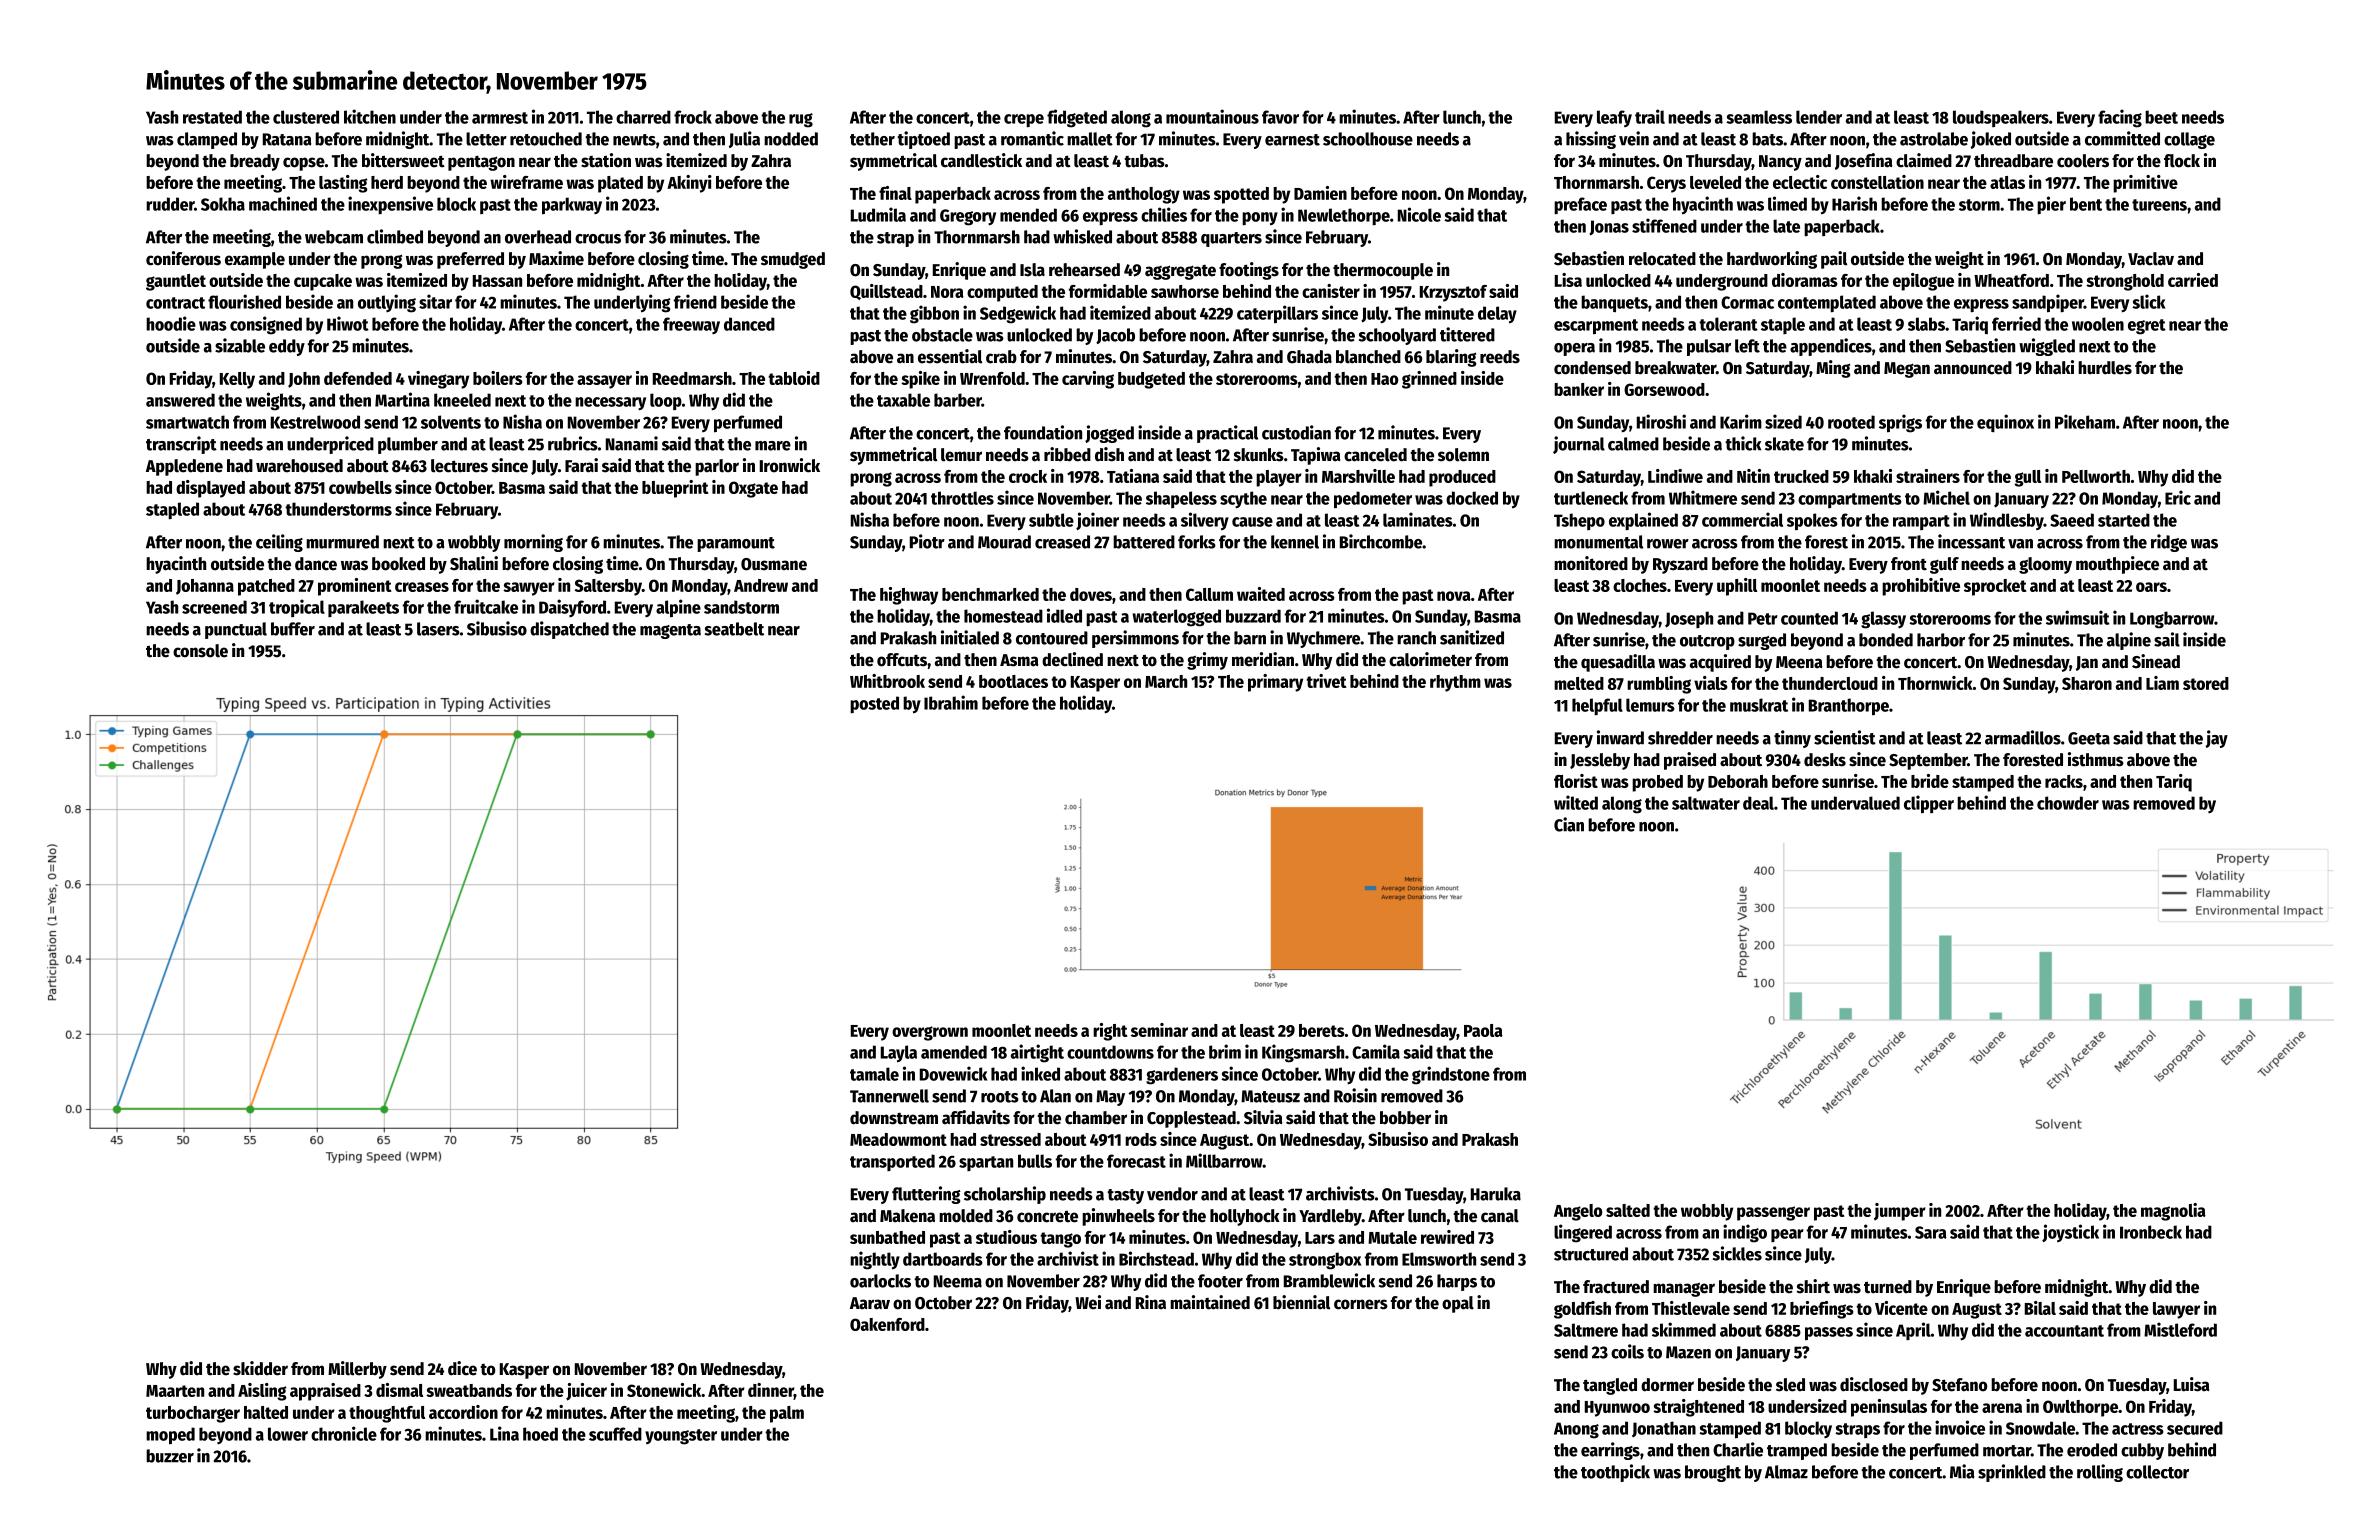 This screenshot has height=1540, width=2380. I want to click on Cian, so click(1569, 824).
